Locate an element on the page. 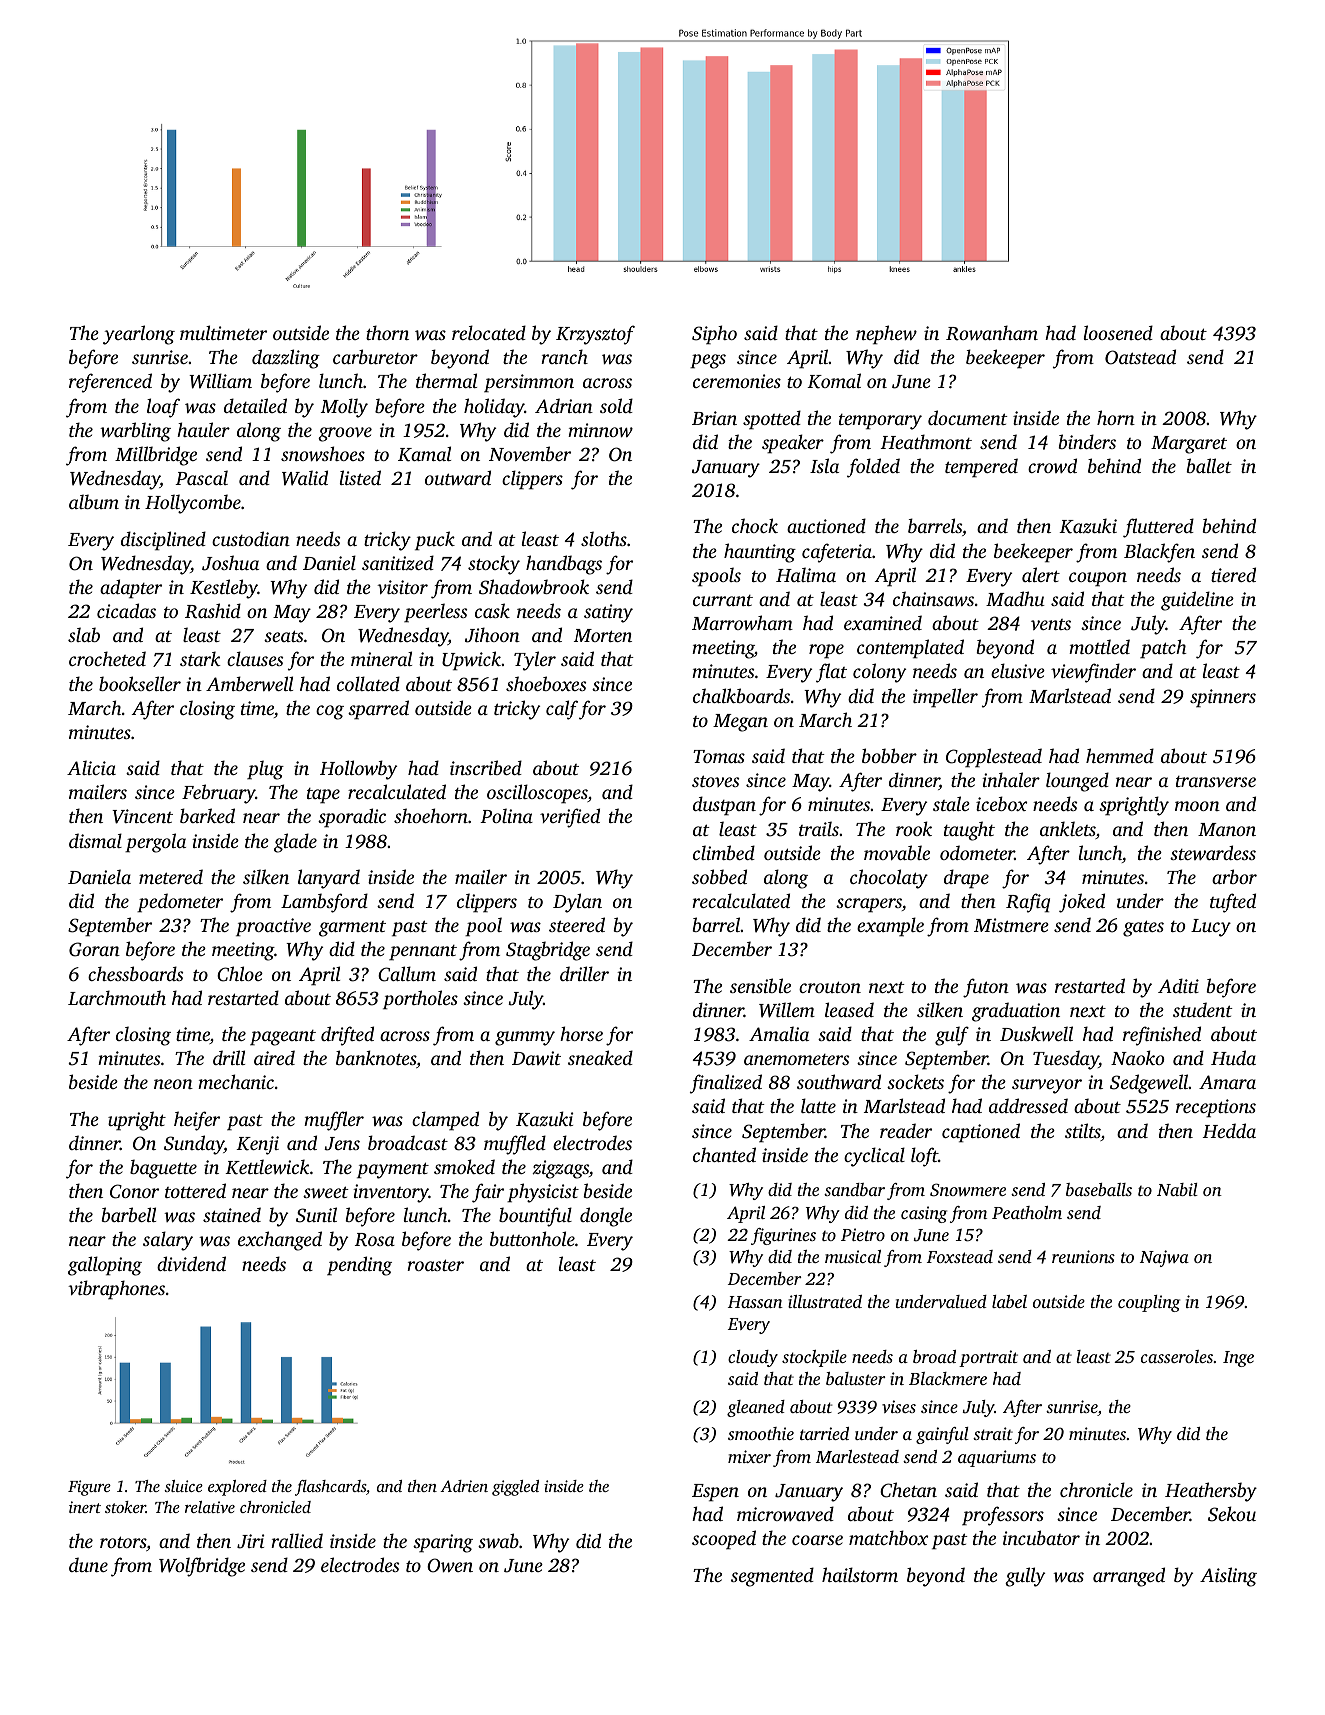  dismal is located at coordinates (95, 840).
